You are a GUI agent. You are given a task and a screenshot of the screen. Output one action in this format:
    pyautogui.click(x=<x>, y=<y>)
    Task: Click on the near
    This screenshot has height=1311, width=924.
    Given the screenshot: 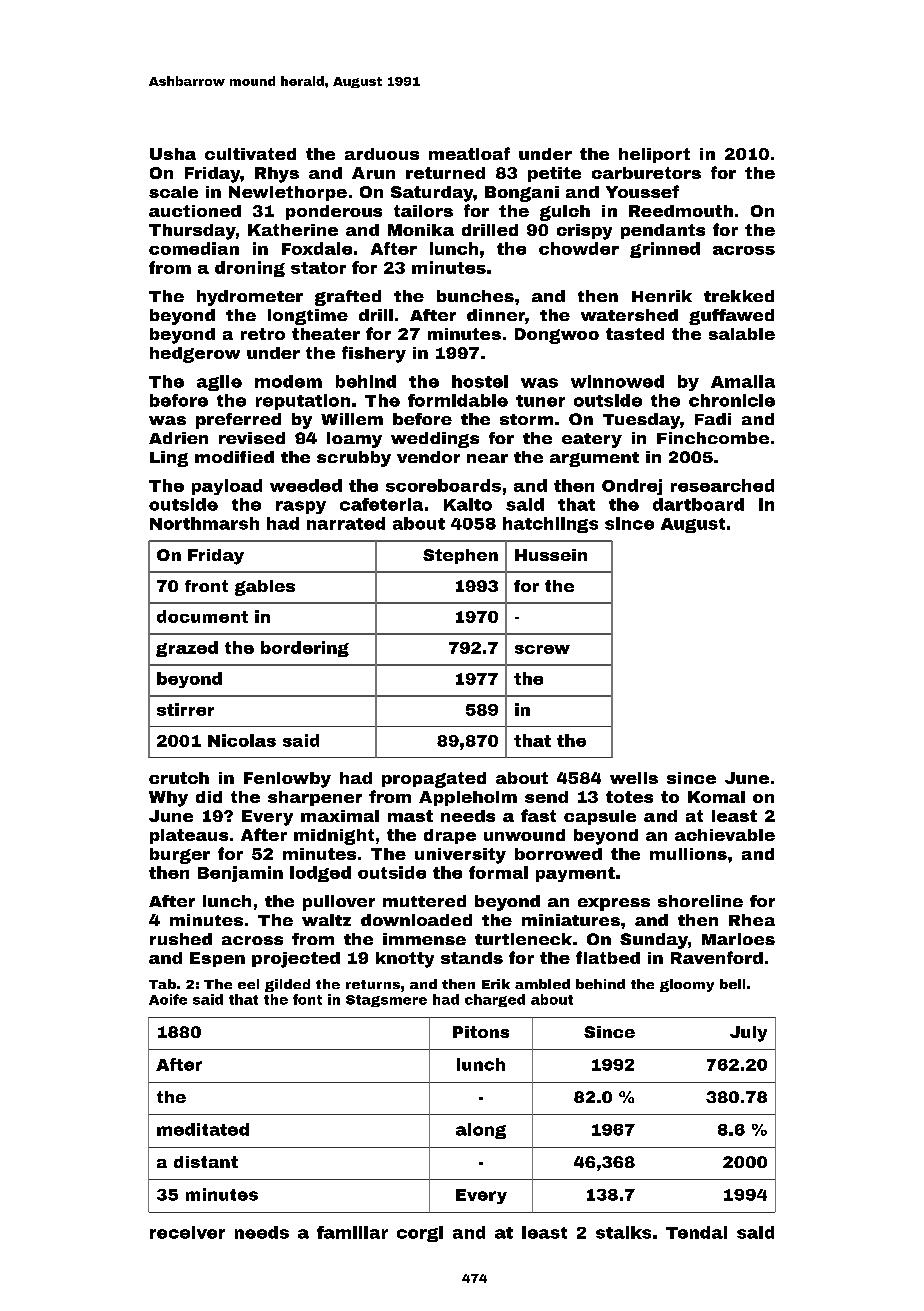 What is the action you would take?
    pyautogui.click(x=487, y=458)
